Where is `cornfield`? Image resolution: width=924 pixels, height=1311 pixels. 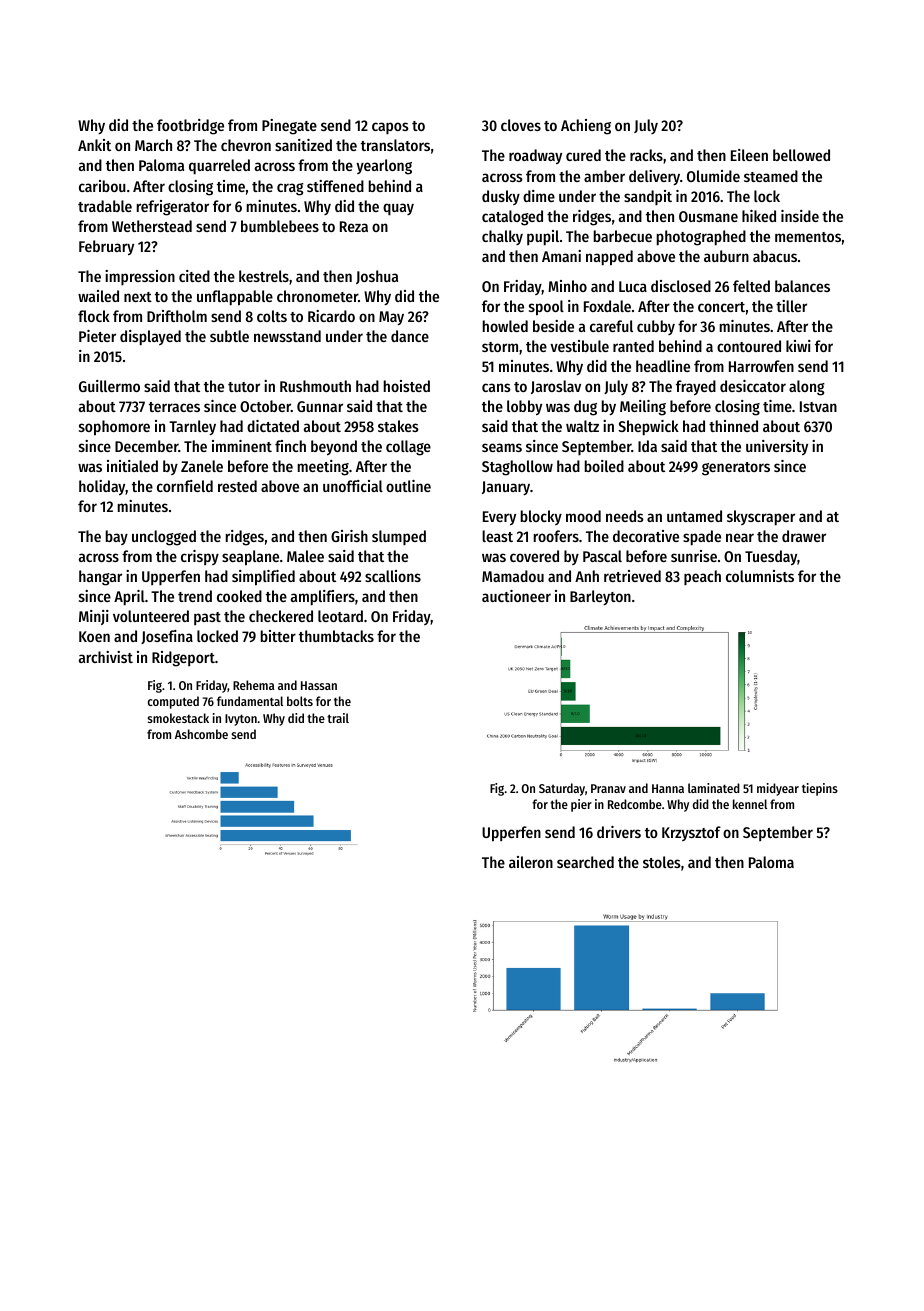
cornfield is located at coordinates (185, 486).
